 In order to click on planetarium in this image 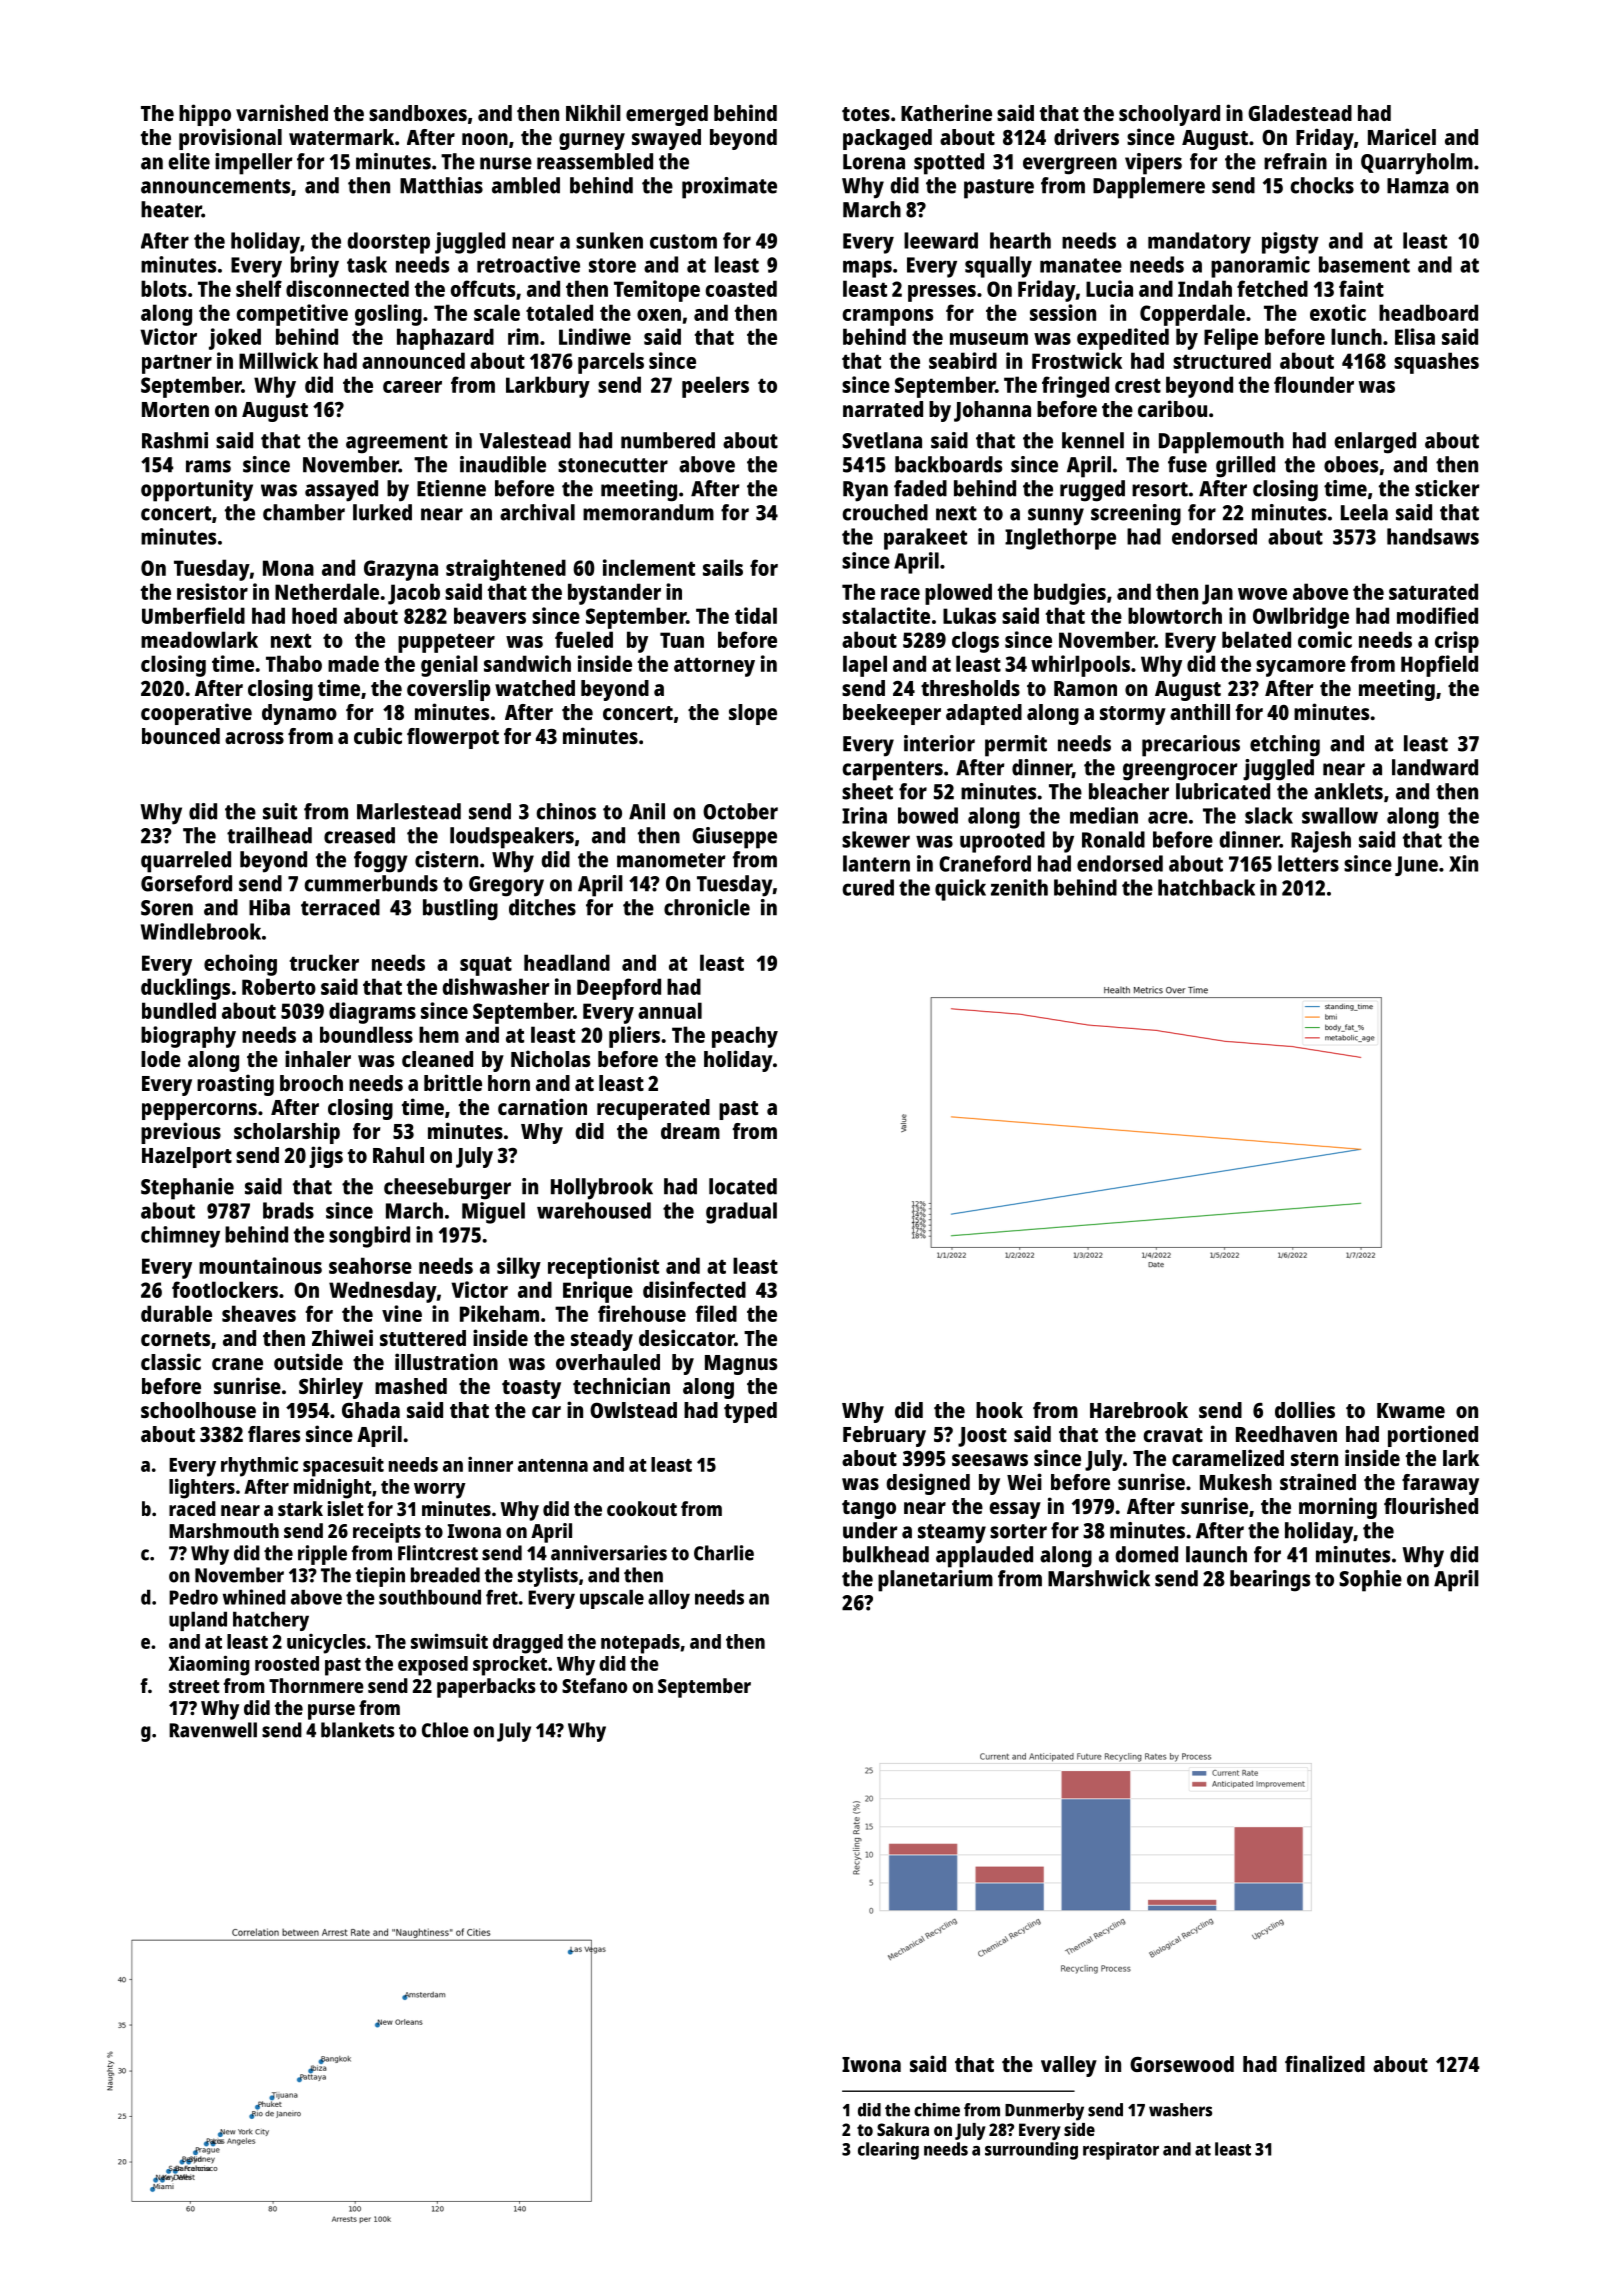, I will do `click(935, 1581)`.
